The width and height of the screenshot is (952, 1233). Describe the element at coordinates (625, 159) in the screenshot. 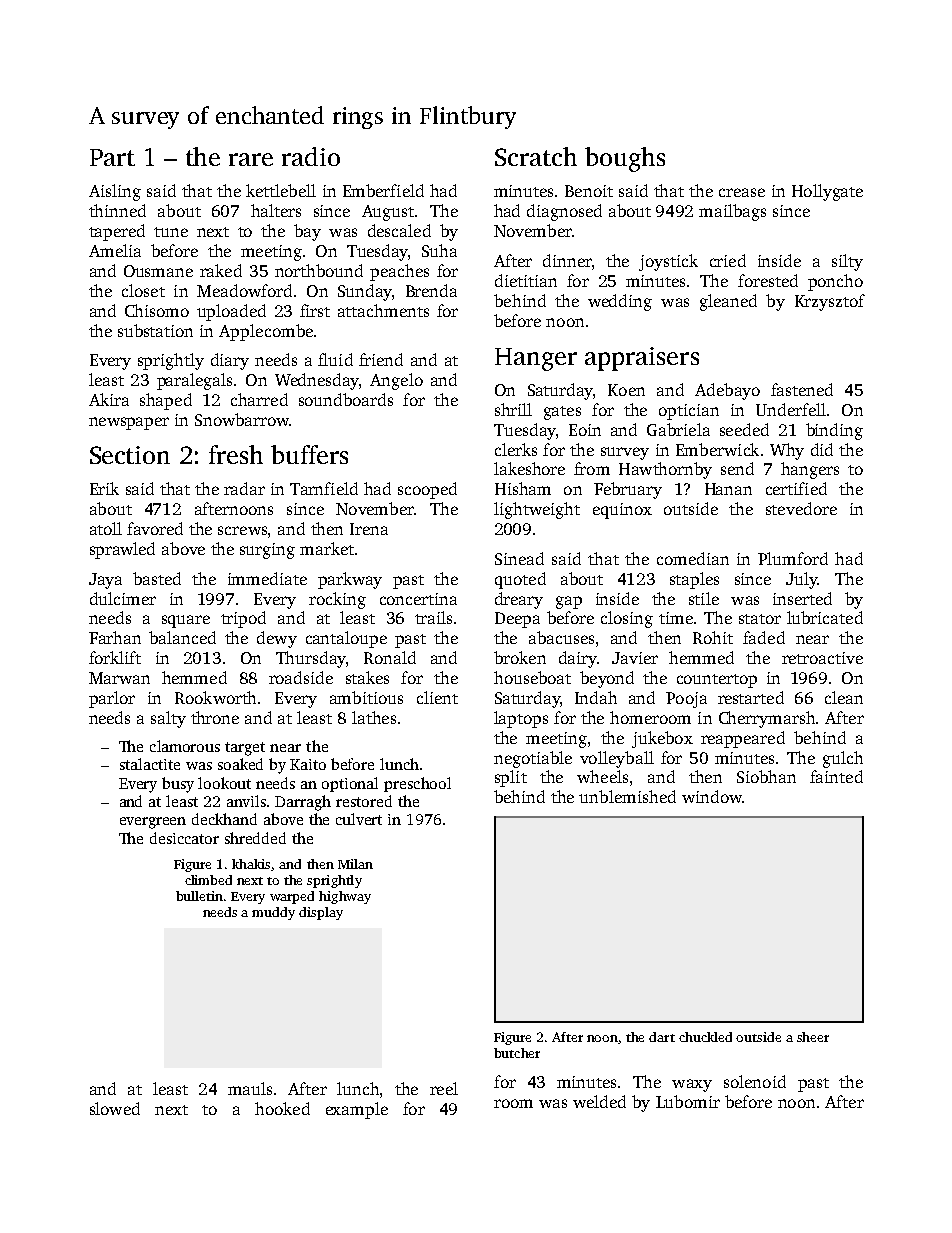

I see `boughs` at that location.
